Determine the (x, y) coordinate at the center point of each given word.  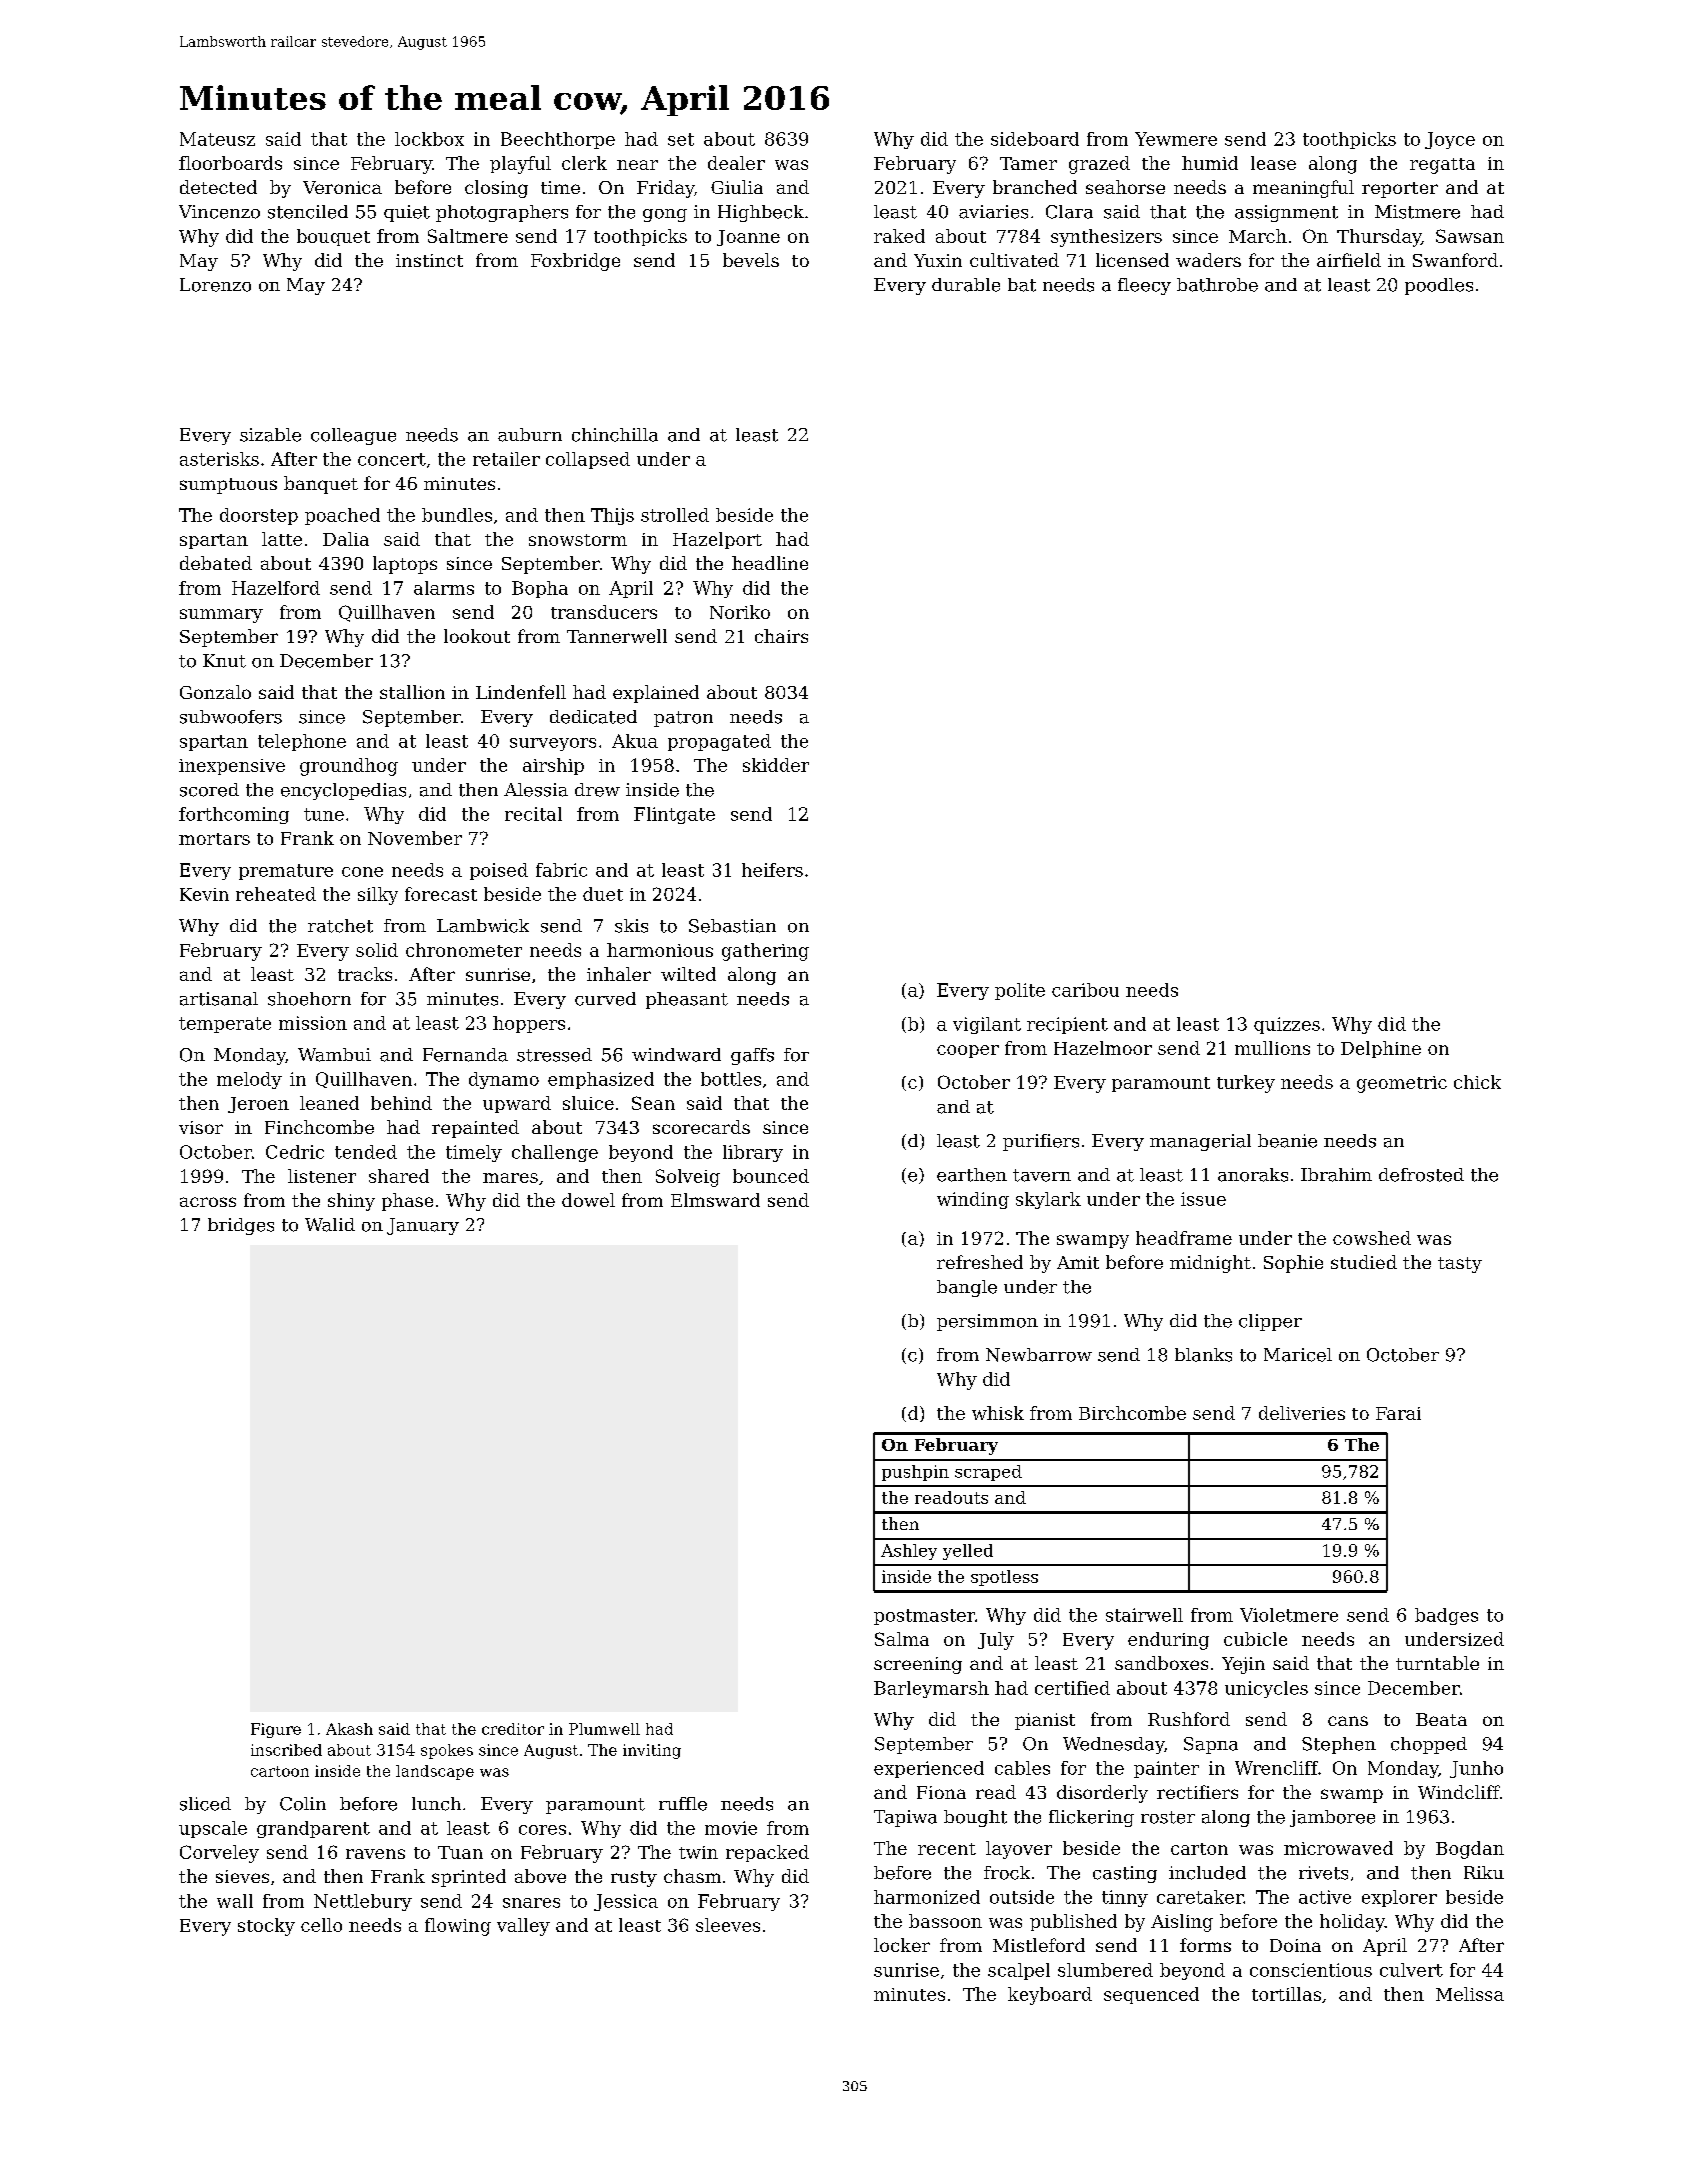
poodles (1439, 286)
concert (392, 459)
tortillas (1286, 1994)
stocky (266, 1927)
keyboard (1050, 1996)
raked (899, 236)
